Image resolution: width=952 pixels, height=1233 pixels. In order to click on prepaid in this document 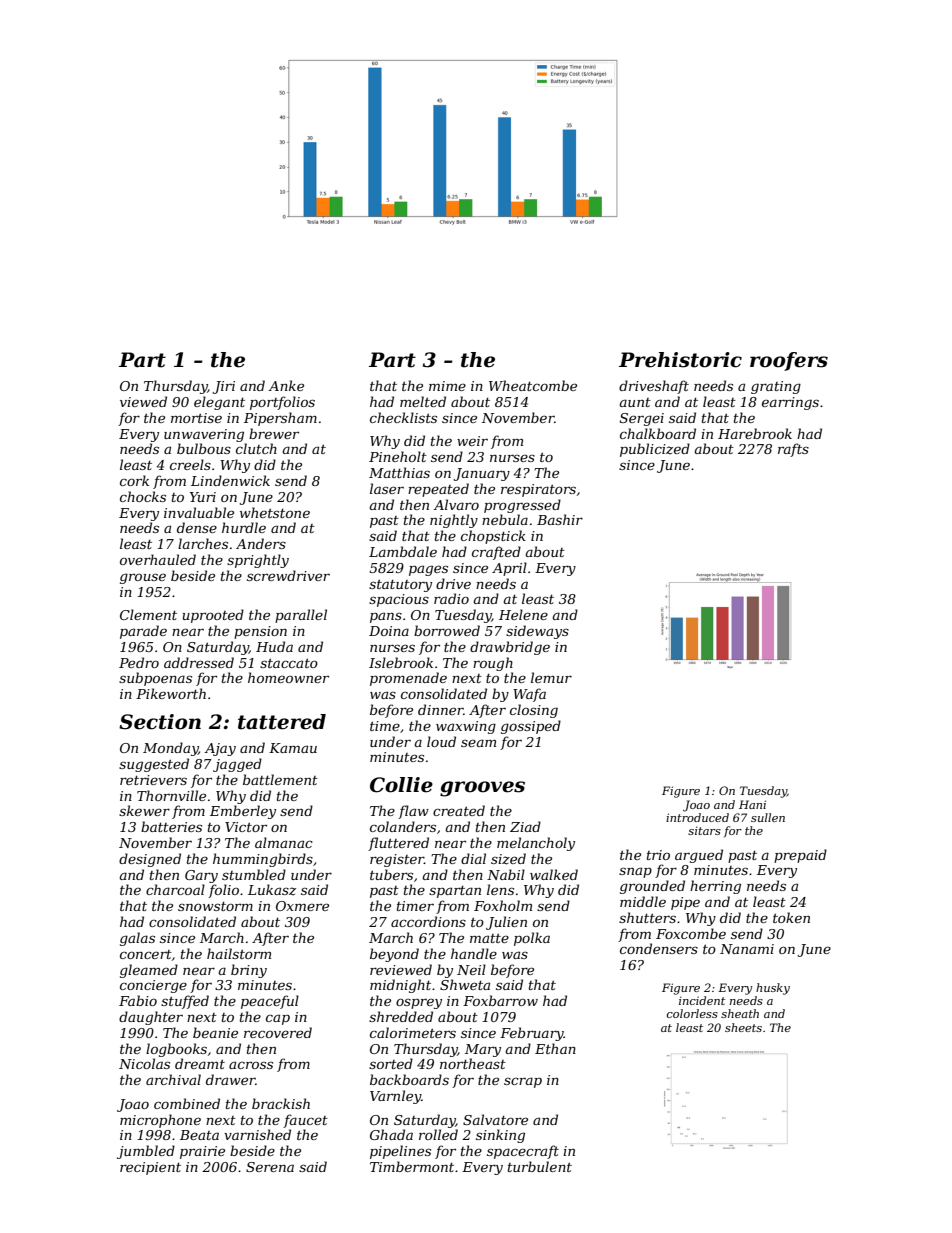, I will do `click(800, 856)`.
